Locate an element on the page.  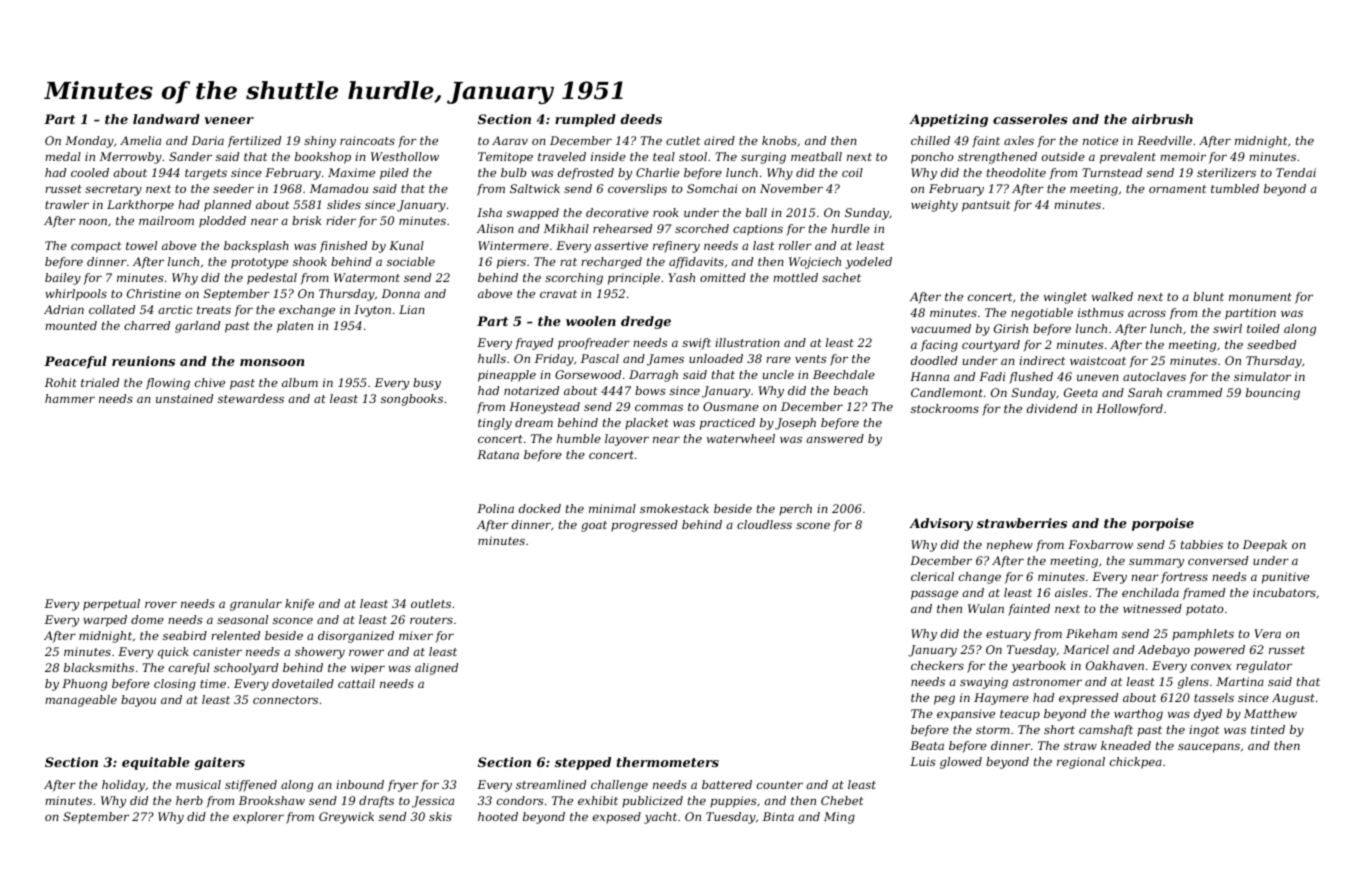
sachet is located at coordinates (841, 277).
